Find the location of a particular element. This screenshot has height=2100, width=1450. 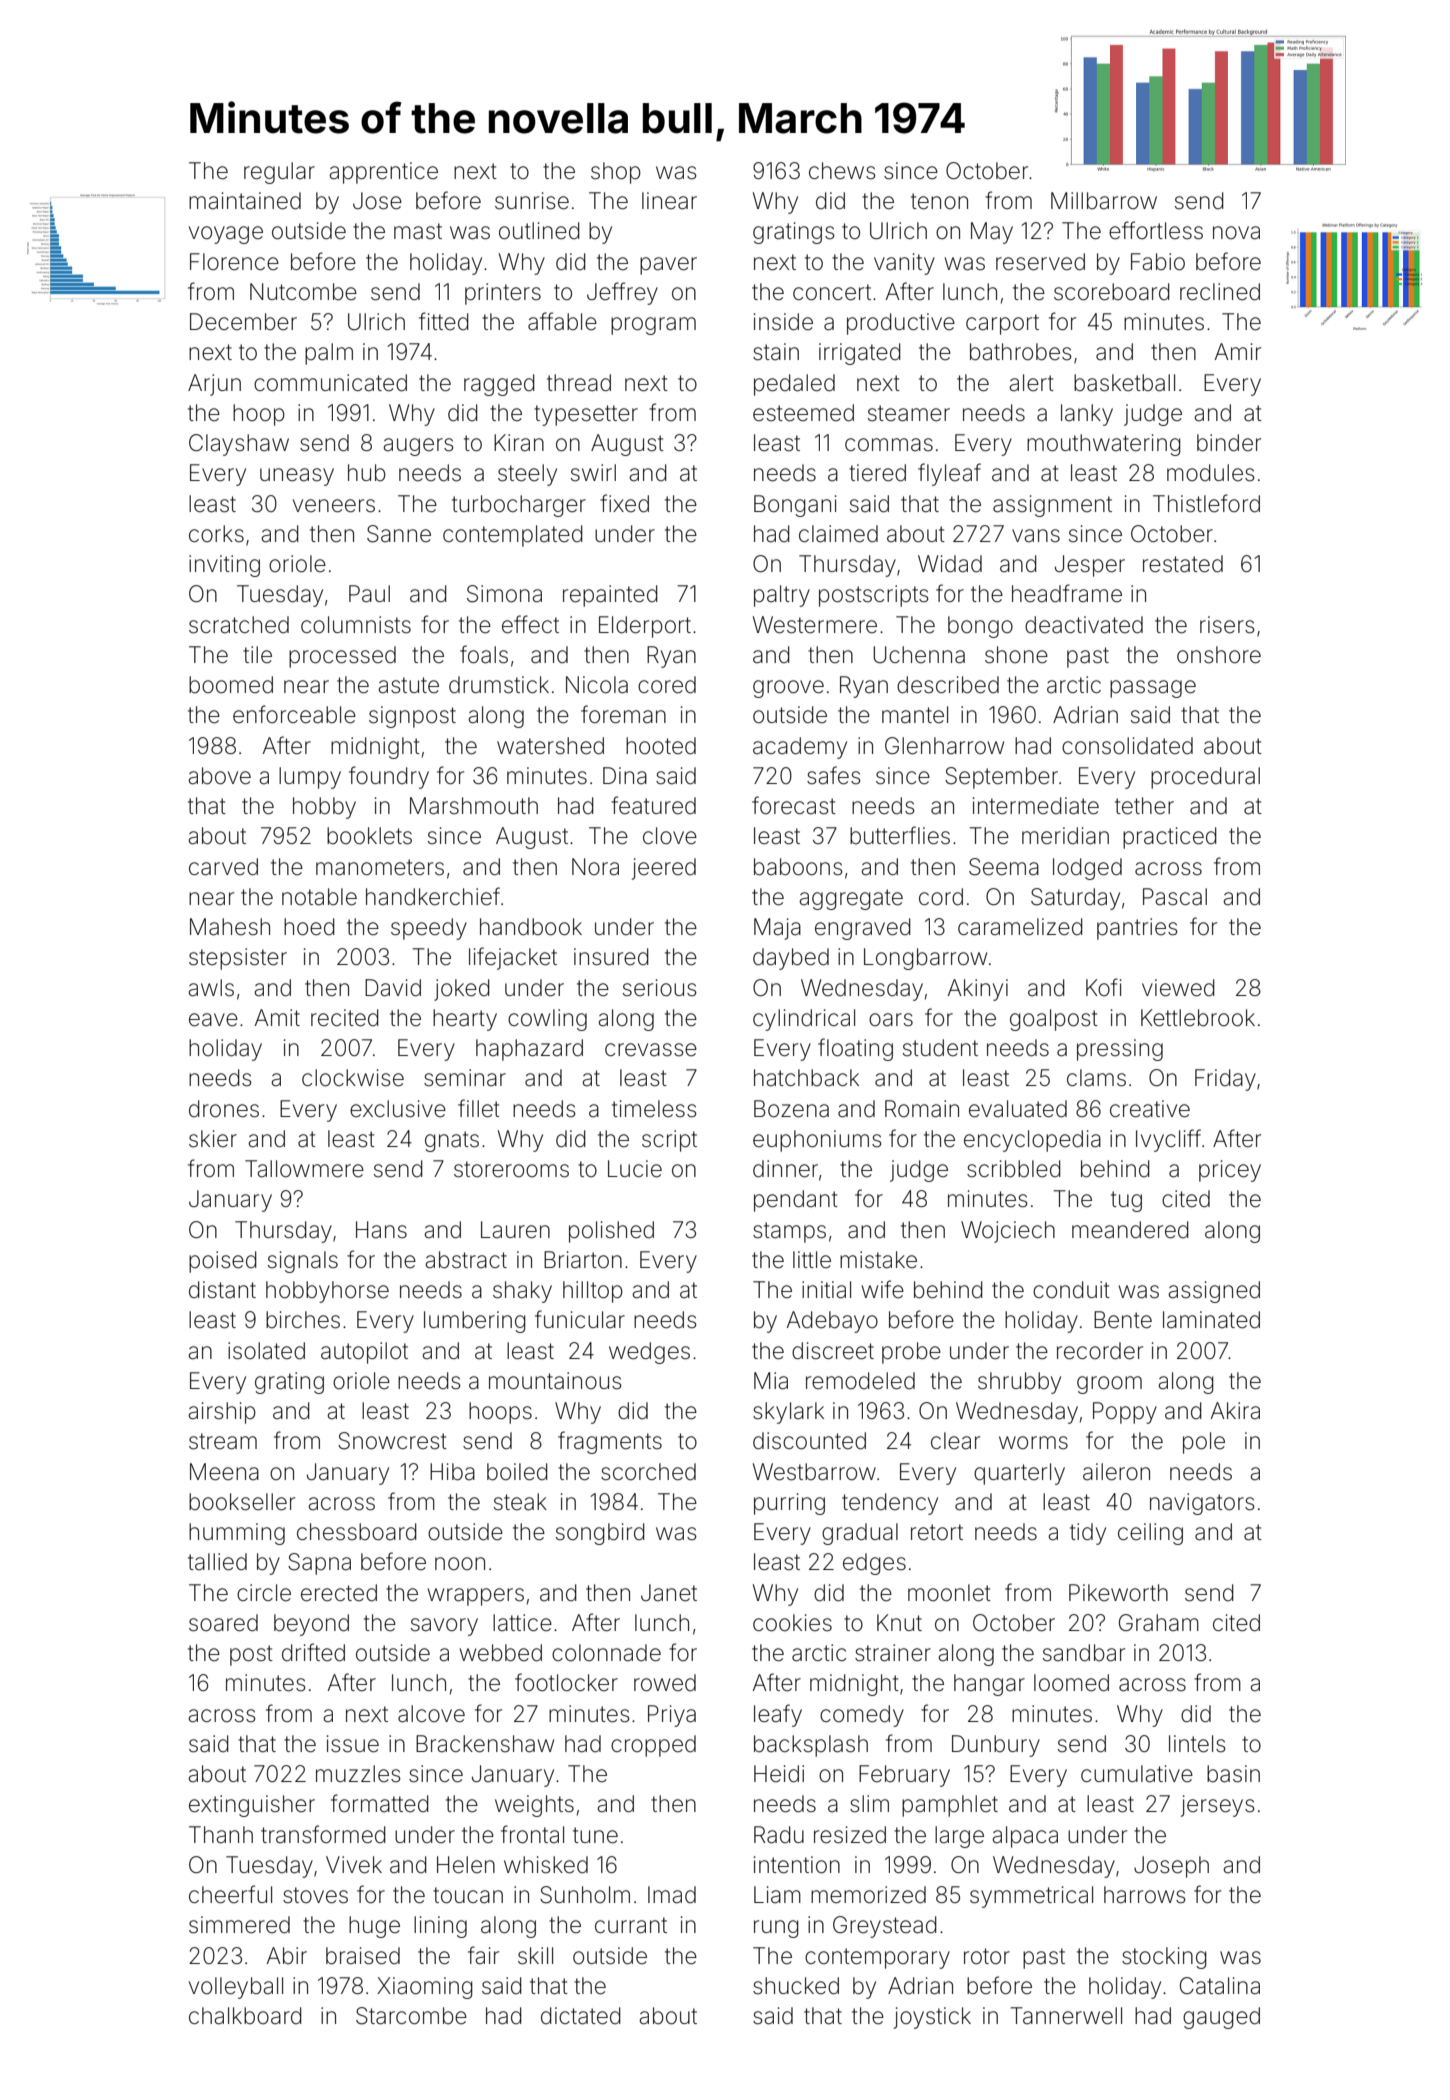

caramelized is located at coordinates (1020, 927).
